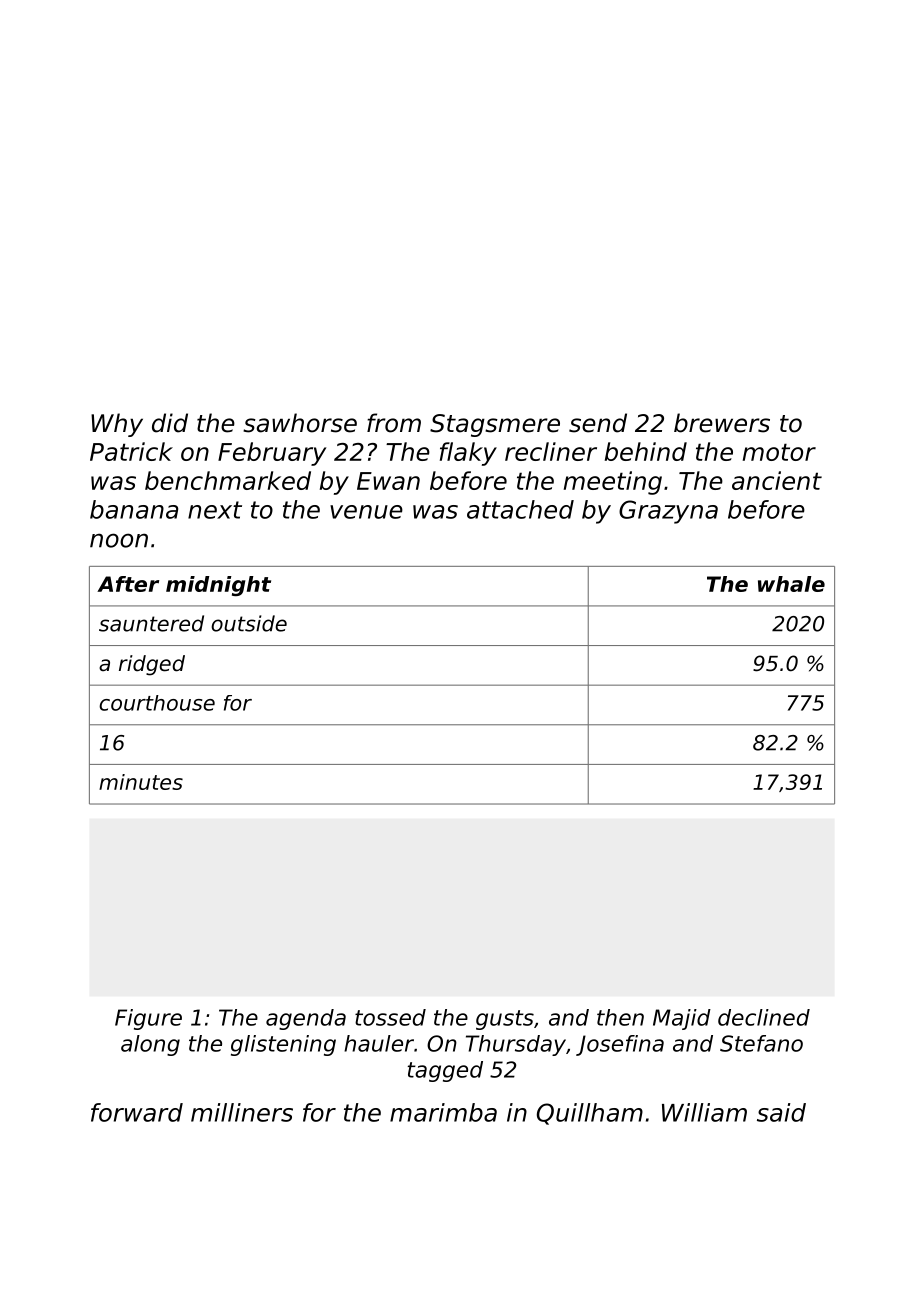 The height and width of the screenshot is (1311, 924). I want to click on then, so click(620, 1017).
